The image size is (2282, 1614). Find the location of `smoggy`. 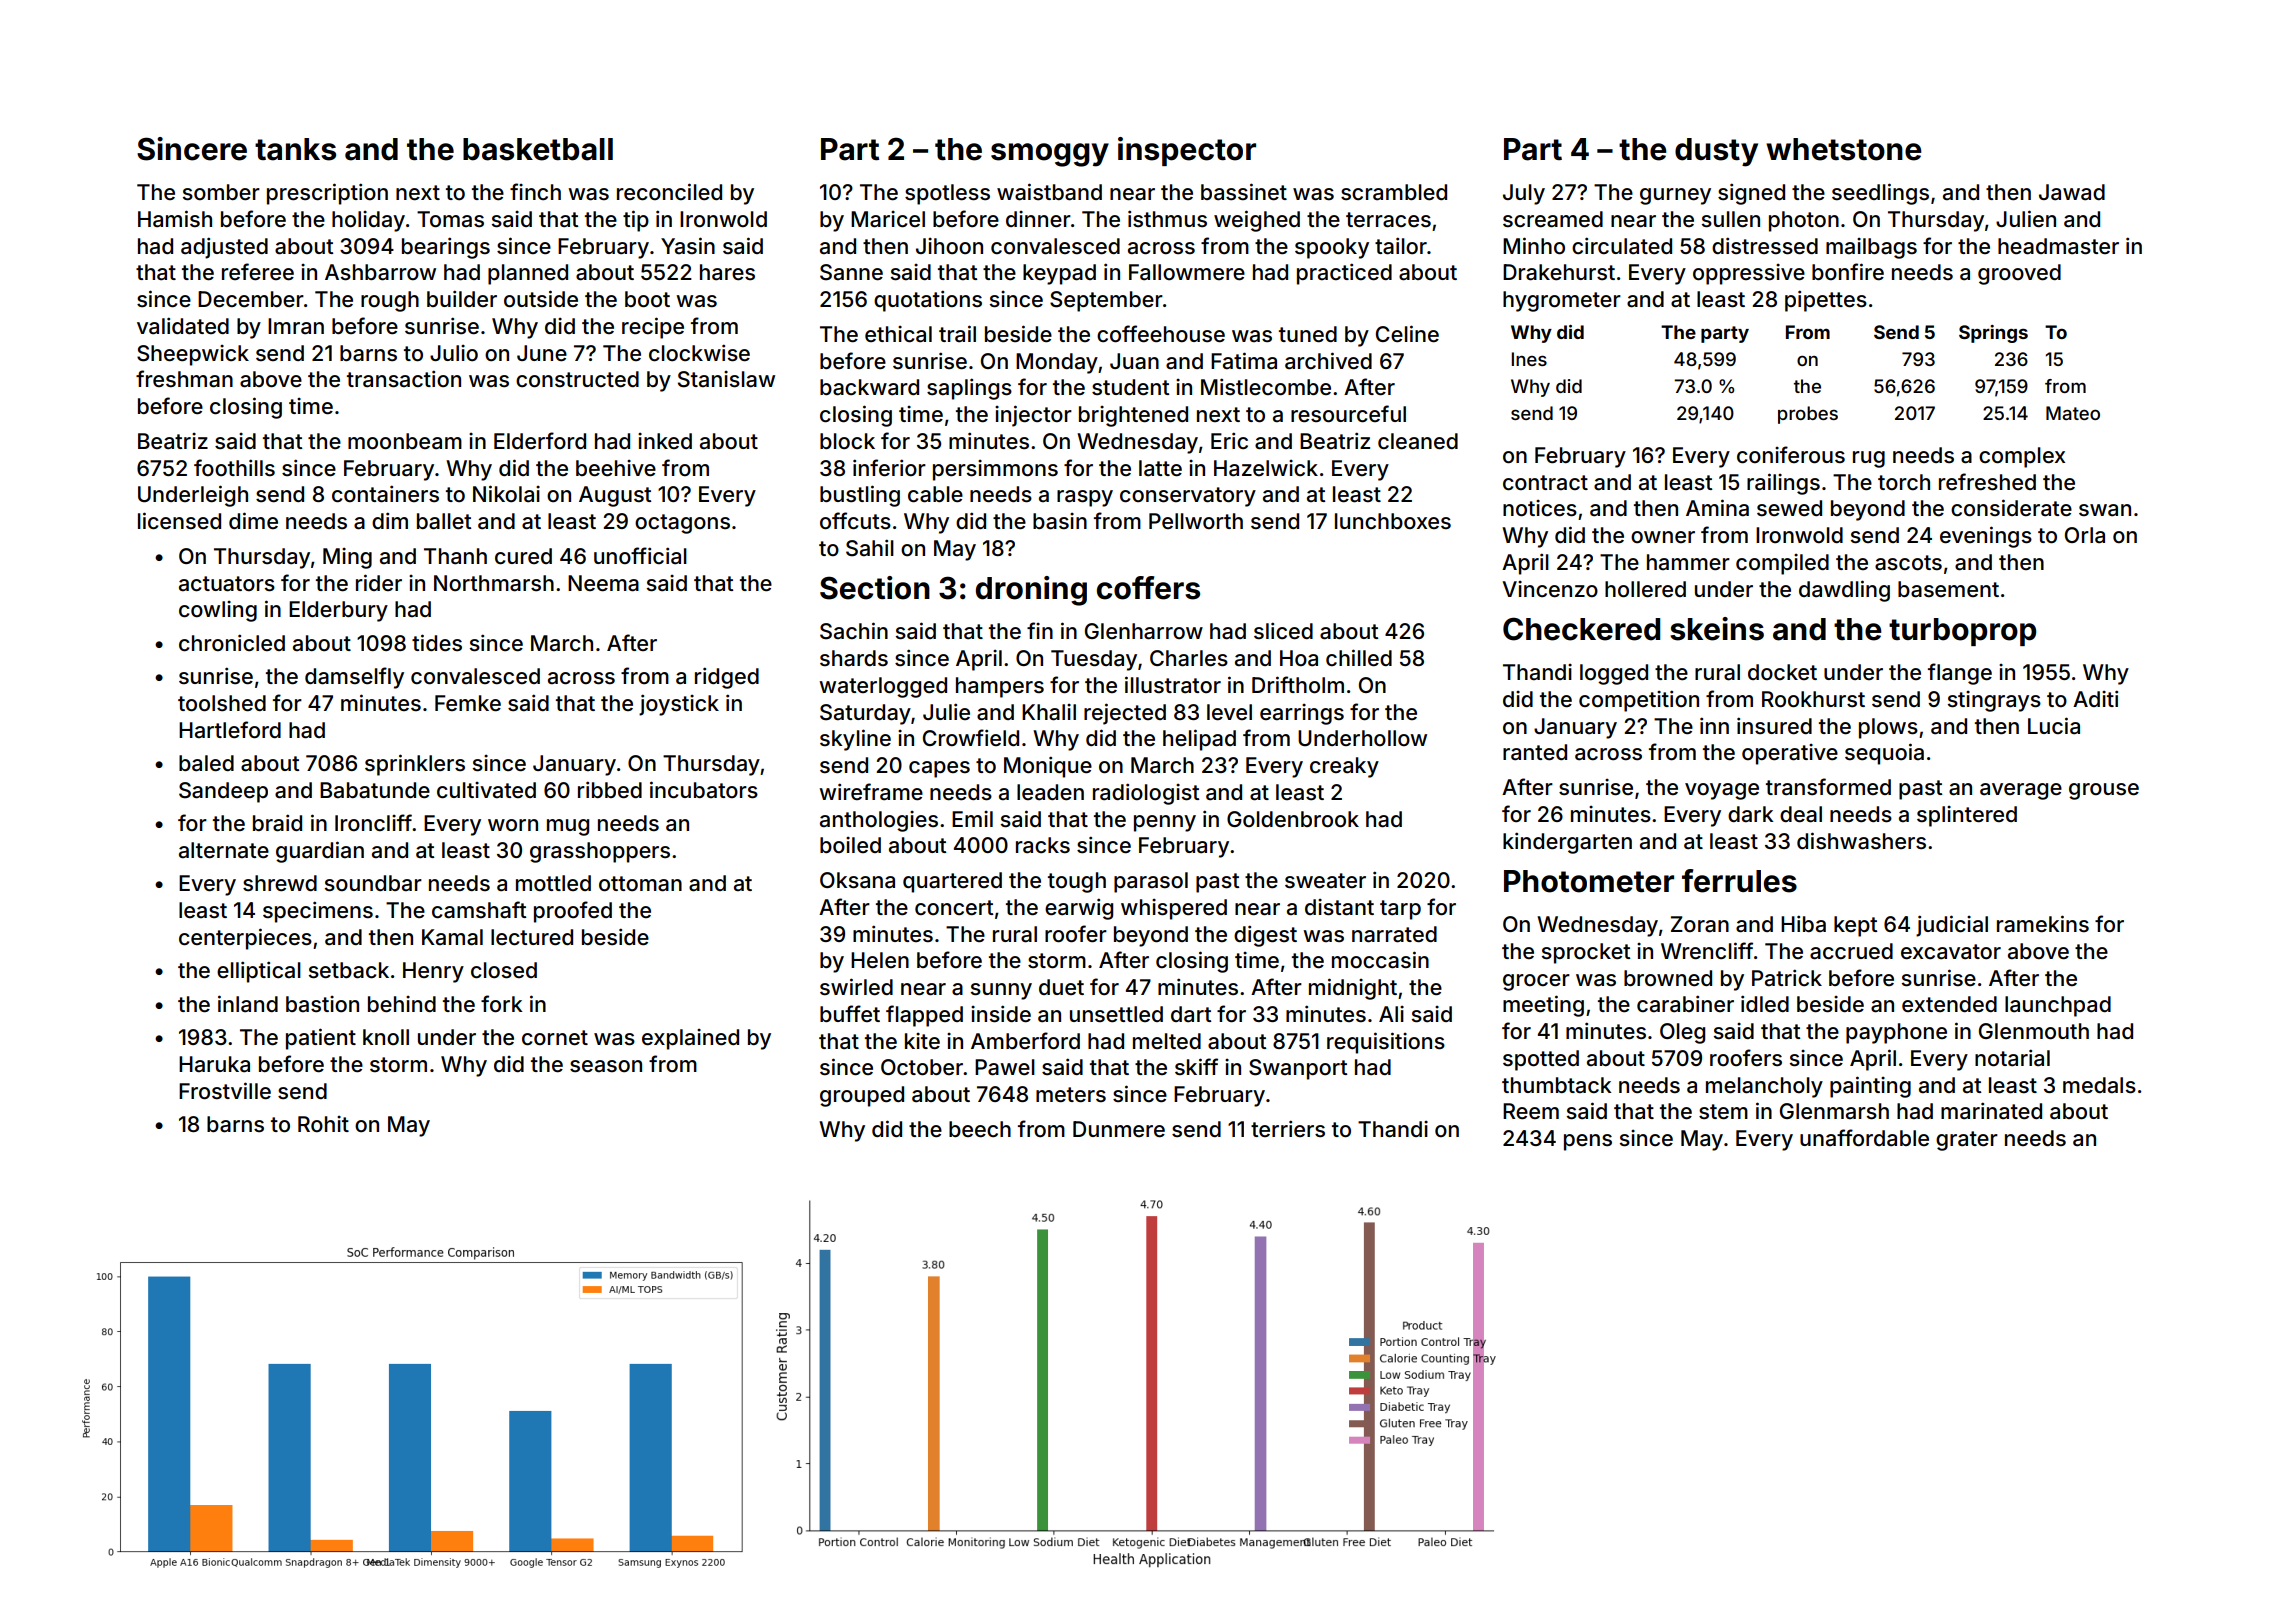

smoggy is located at coordinates (1050, 155).
